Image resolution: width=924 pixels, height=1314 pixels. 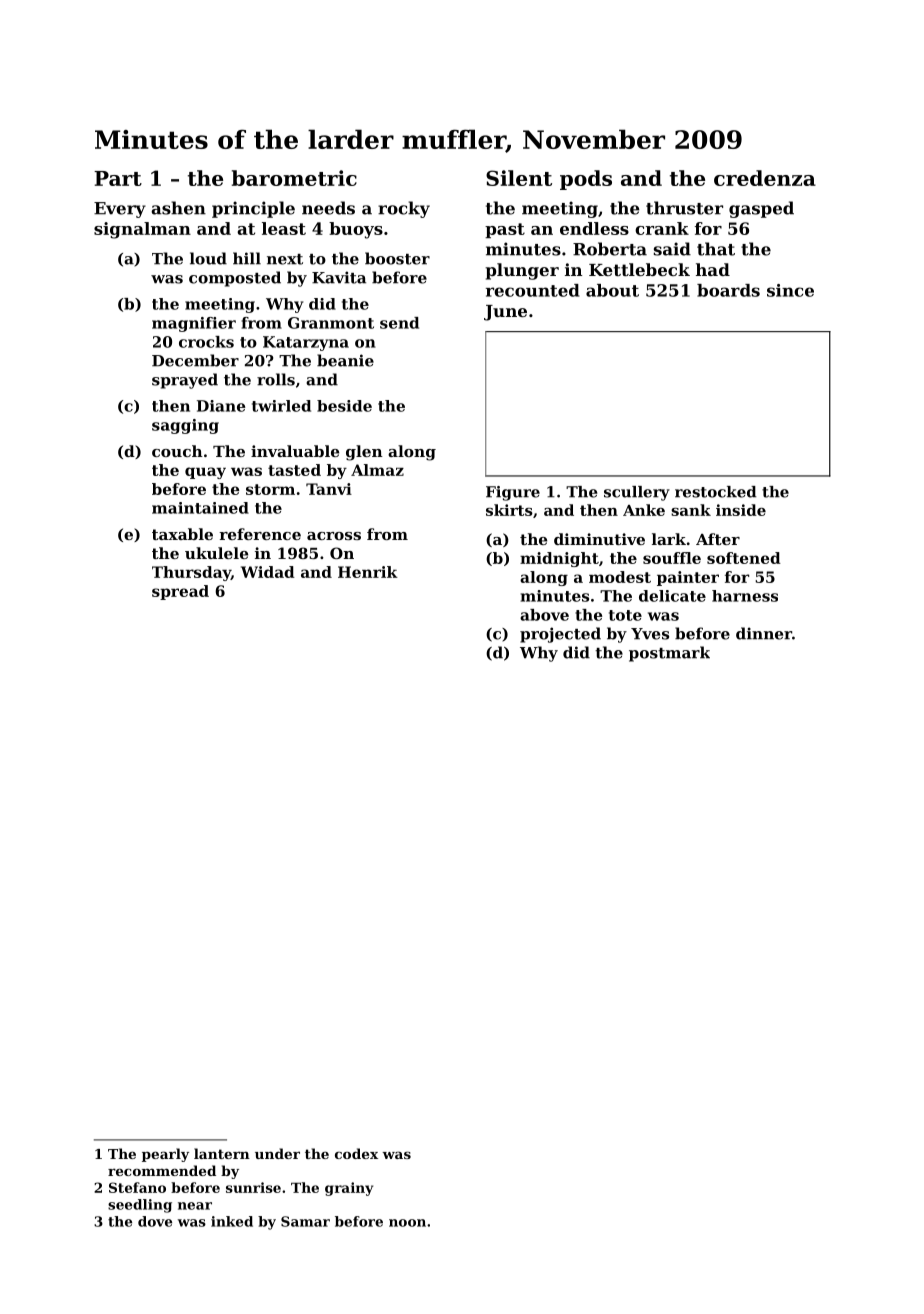 I want to click on skirts, so click(x=509, y=510).
